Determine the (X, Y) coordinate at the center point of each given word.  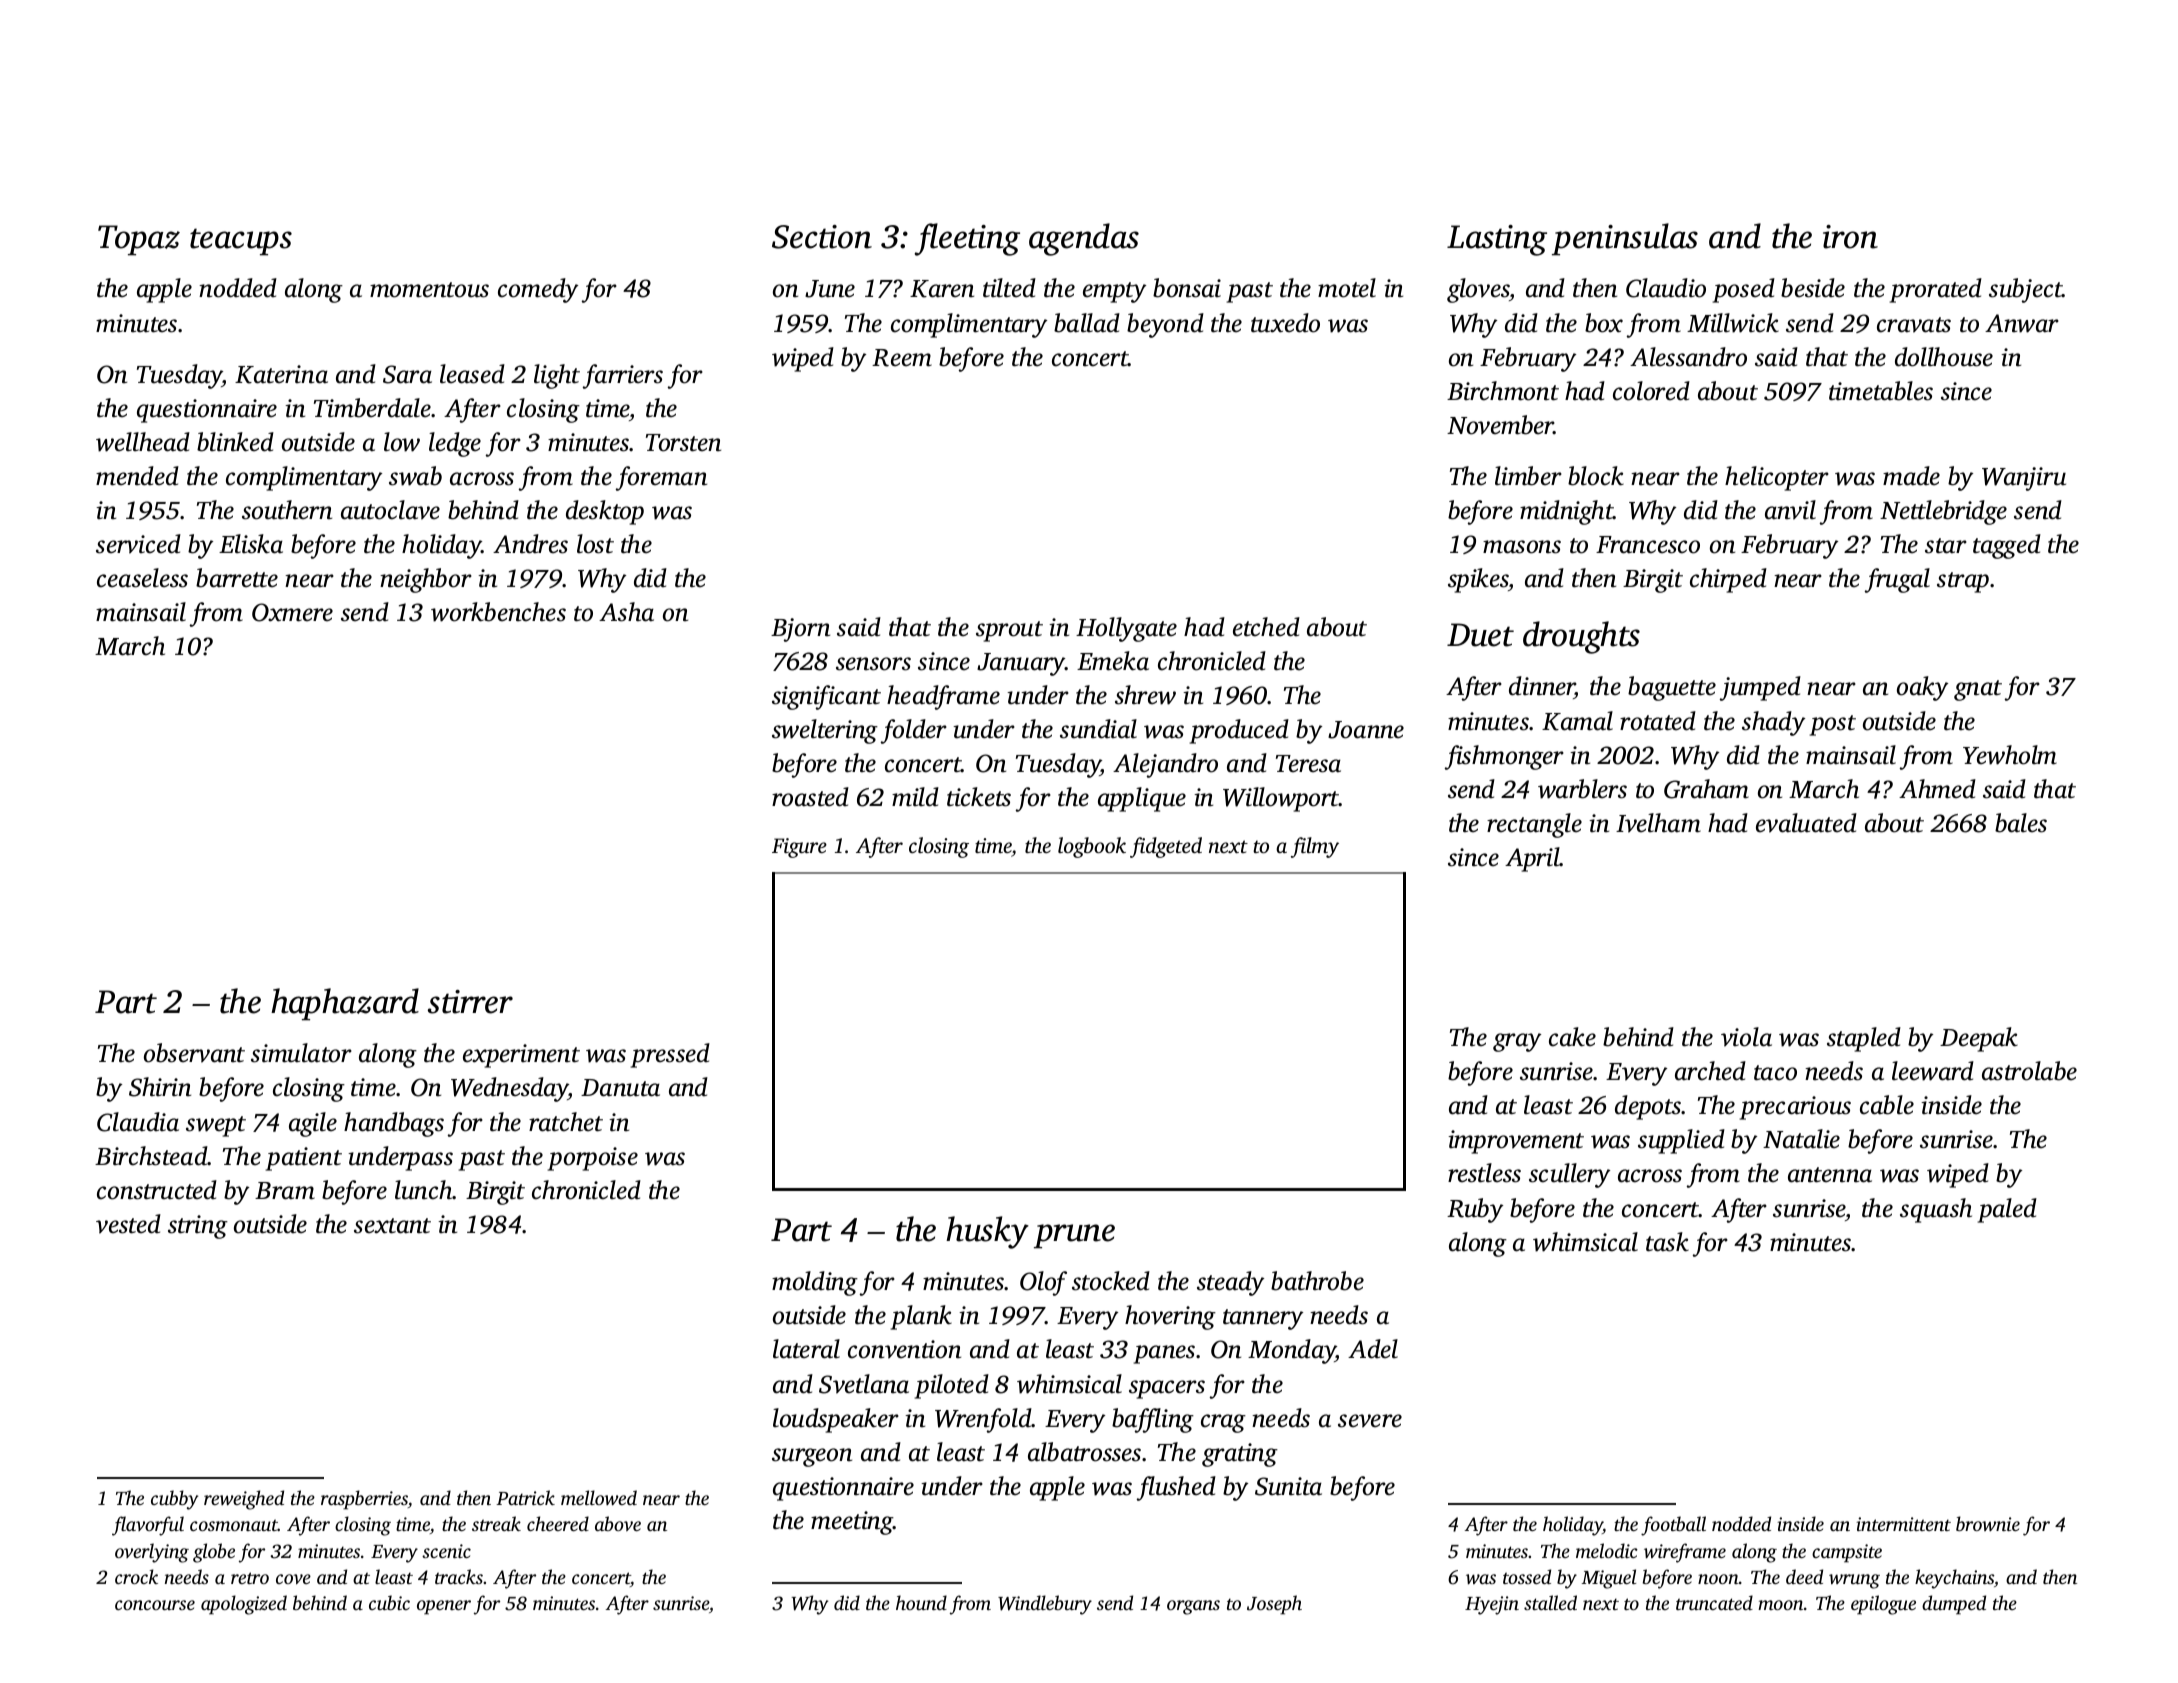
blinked (235, 442)
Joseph (1274, 1605)
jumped (1760, 688)
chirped (1728, 580)
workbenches (498, 612)
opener (444, 1607)
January (1021, 664)
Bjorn (800, 630)
